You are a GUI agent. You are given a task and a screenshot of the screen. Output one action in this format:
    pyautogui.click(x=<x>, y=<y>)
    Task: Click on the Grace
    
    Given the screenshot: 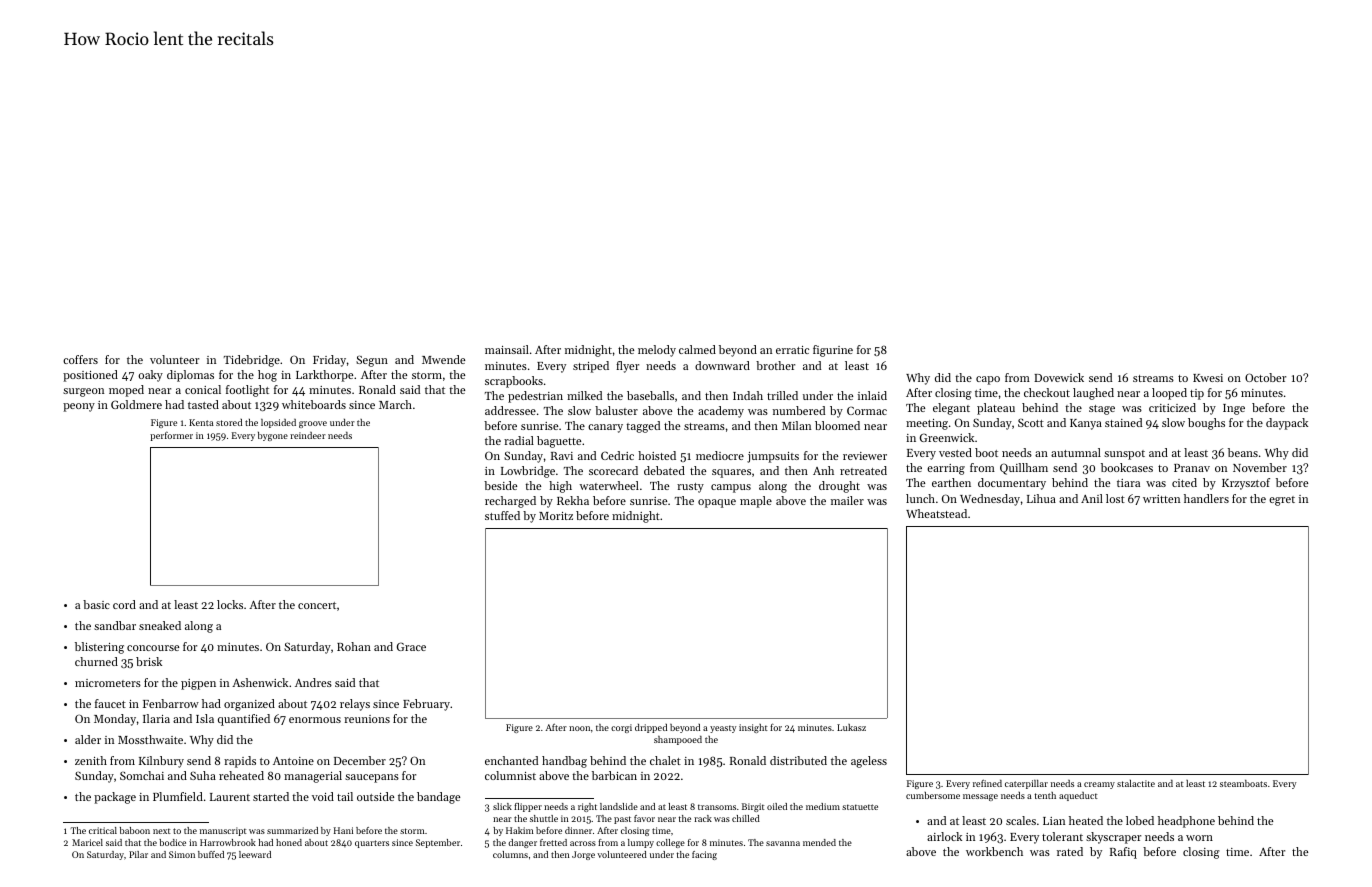 What is the action you would take?
    pyautogui.click(x=411, y=646)
